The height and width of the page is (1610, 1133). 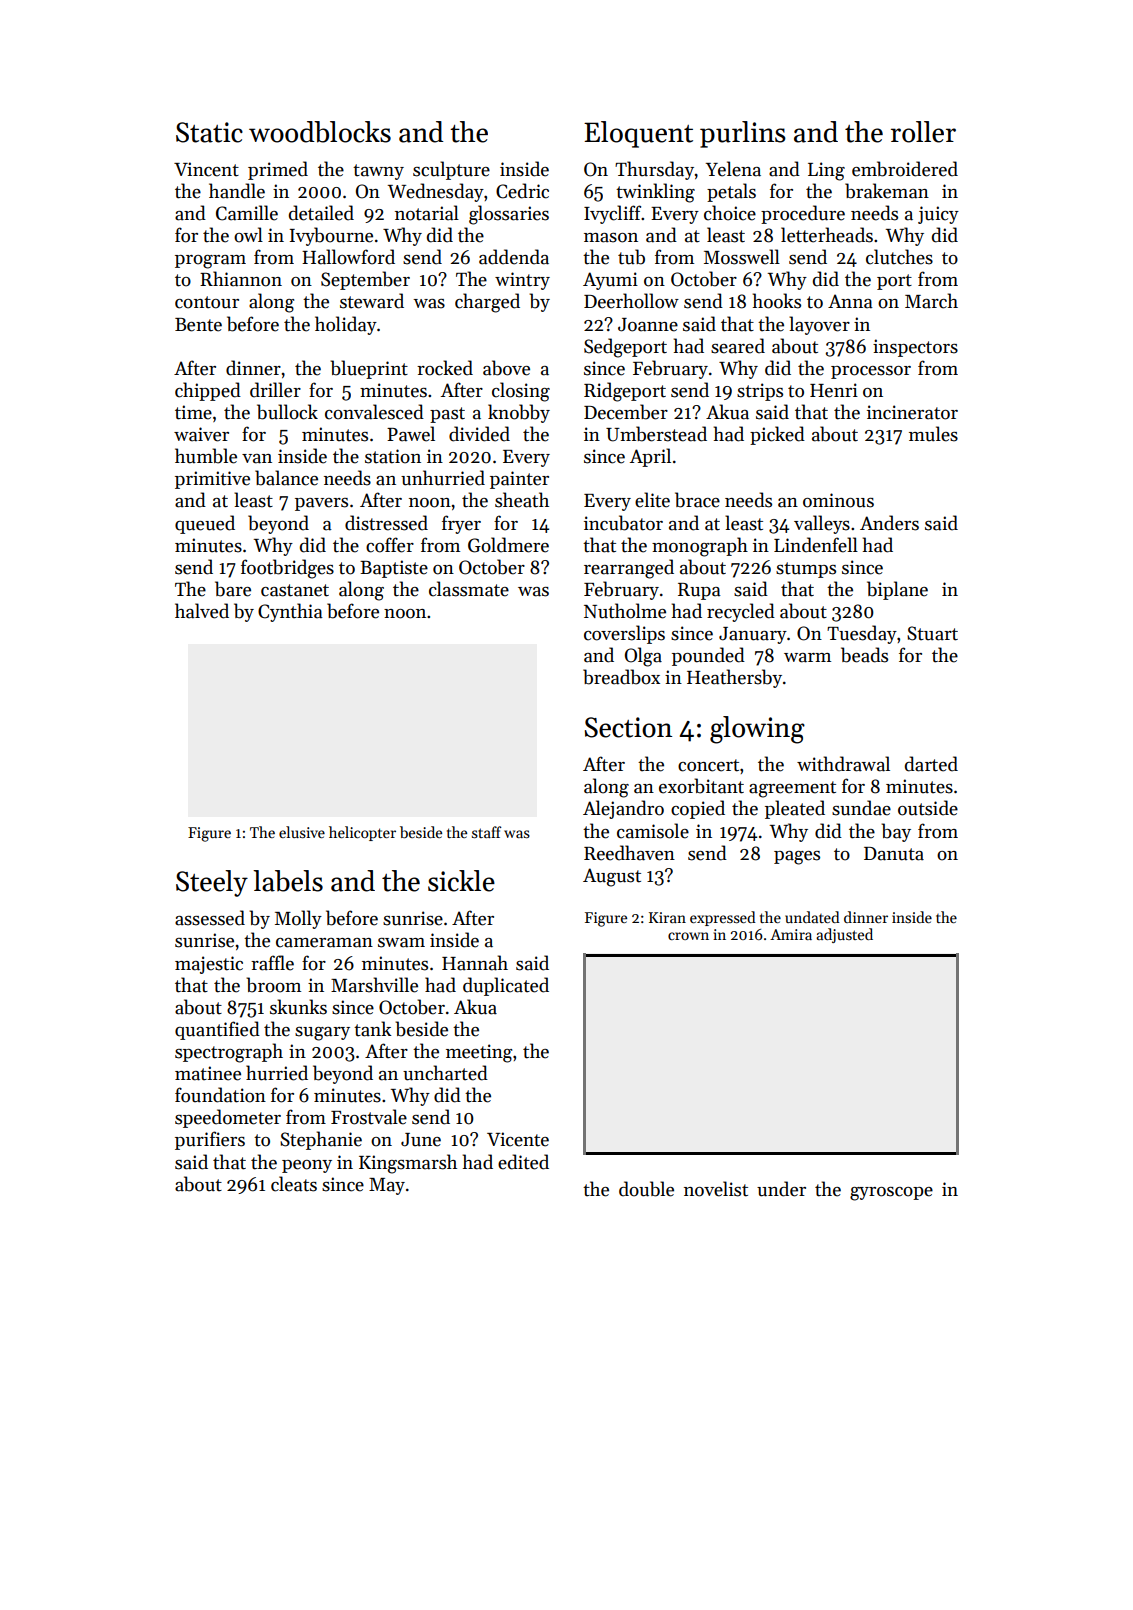 What do you see at coordinates (610, 281) in the page?
I see `Ayumi` at bounding box center [610, 281].
